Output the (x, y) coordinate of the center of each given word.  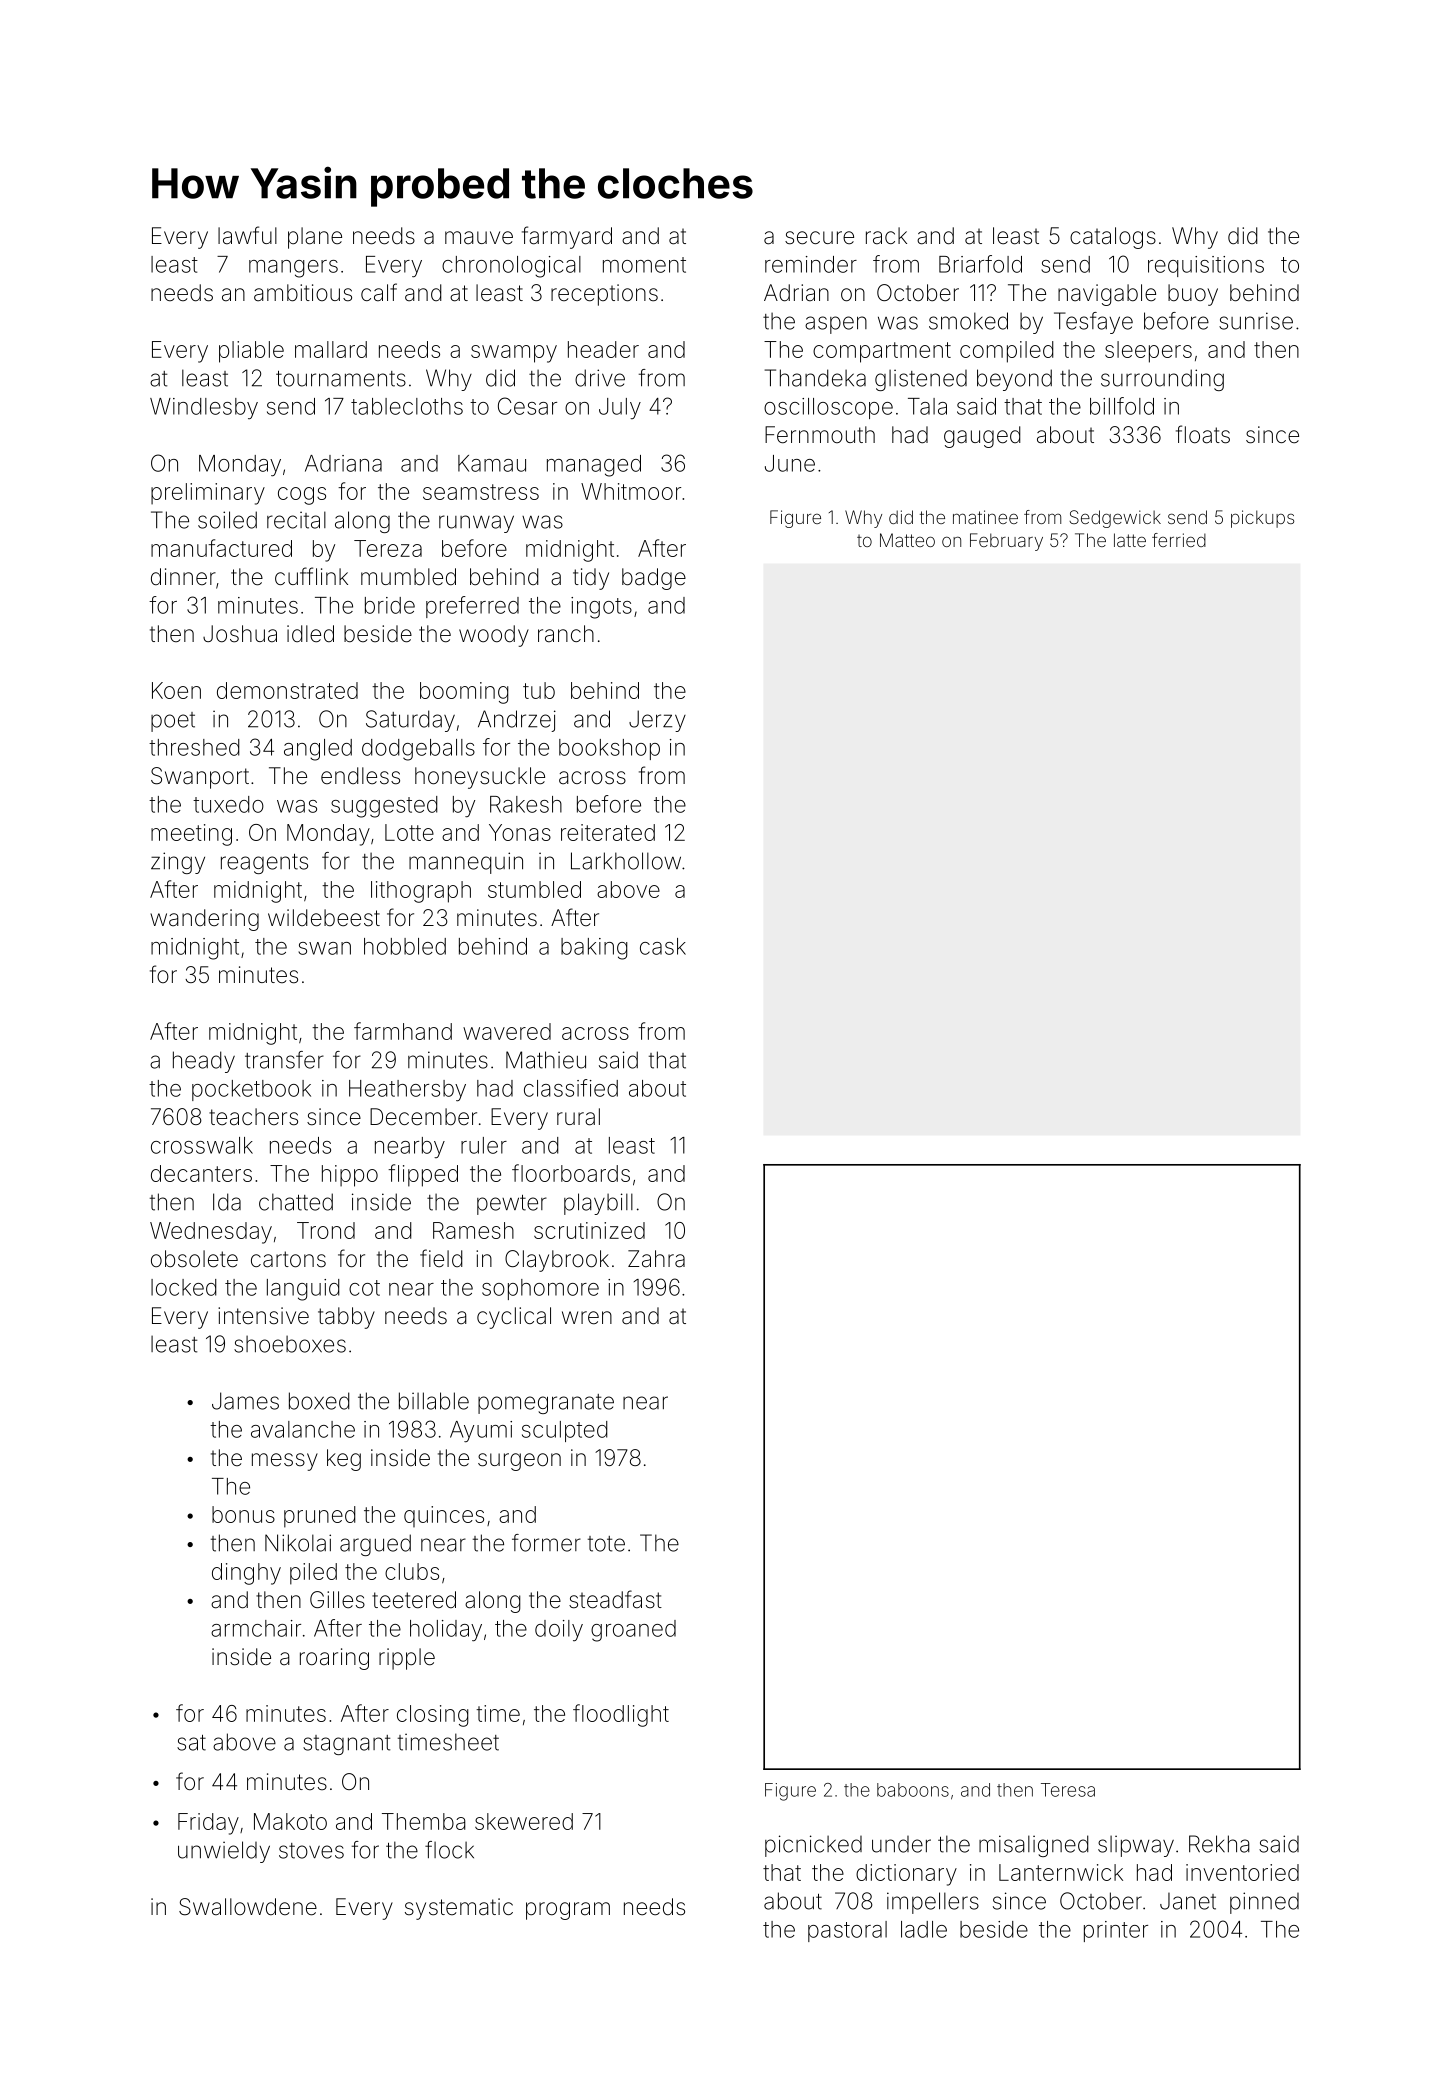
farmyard (567, 237)
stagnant (346, 1745)
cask (663, 946)
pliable (251, 352)
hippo (350, 1176)
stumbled (534, 889)
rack (886, 236)
